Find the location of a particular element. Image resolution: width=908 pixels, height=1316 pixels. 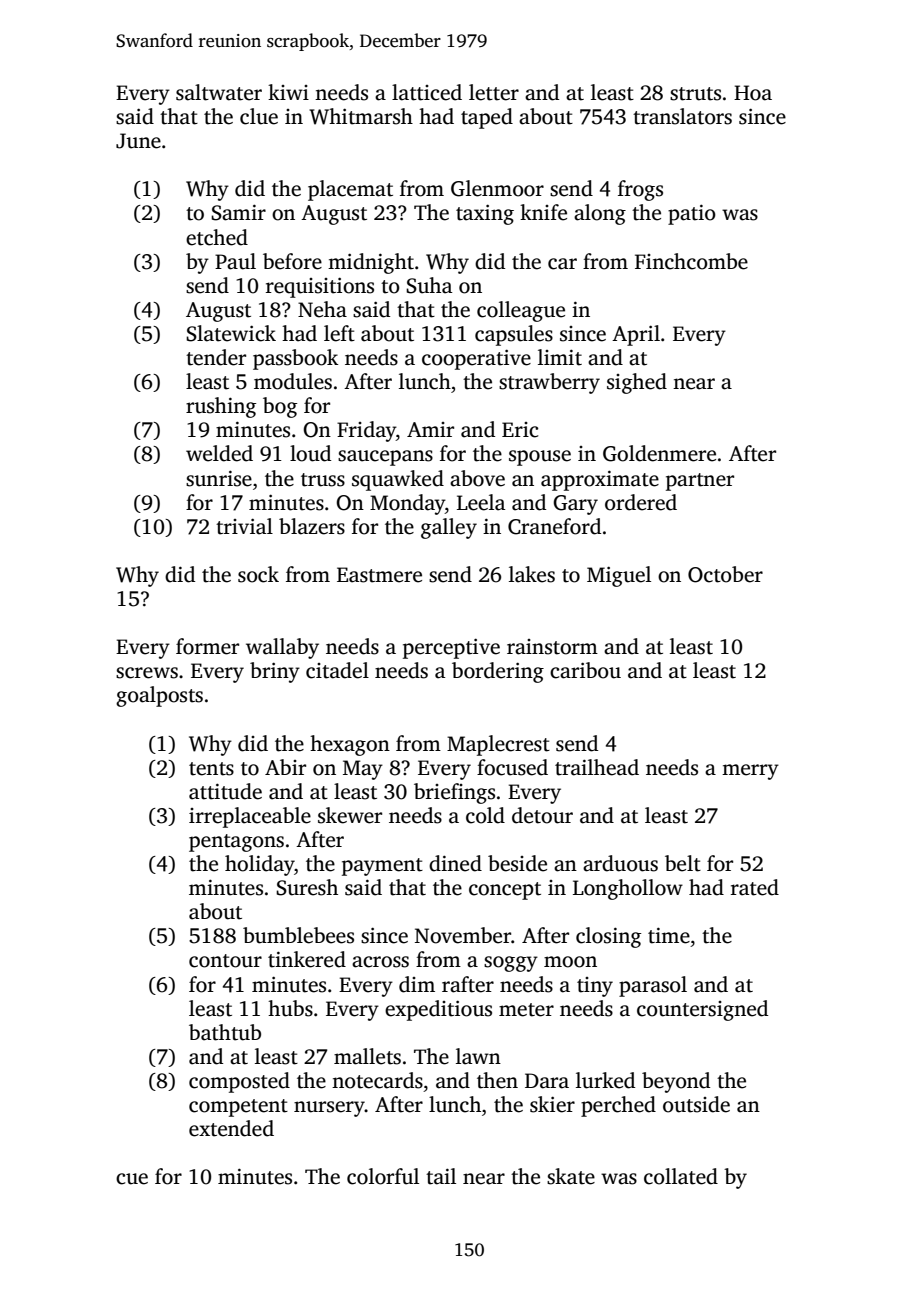

April is located at coordinates (636, 335).
